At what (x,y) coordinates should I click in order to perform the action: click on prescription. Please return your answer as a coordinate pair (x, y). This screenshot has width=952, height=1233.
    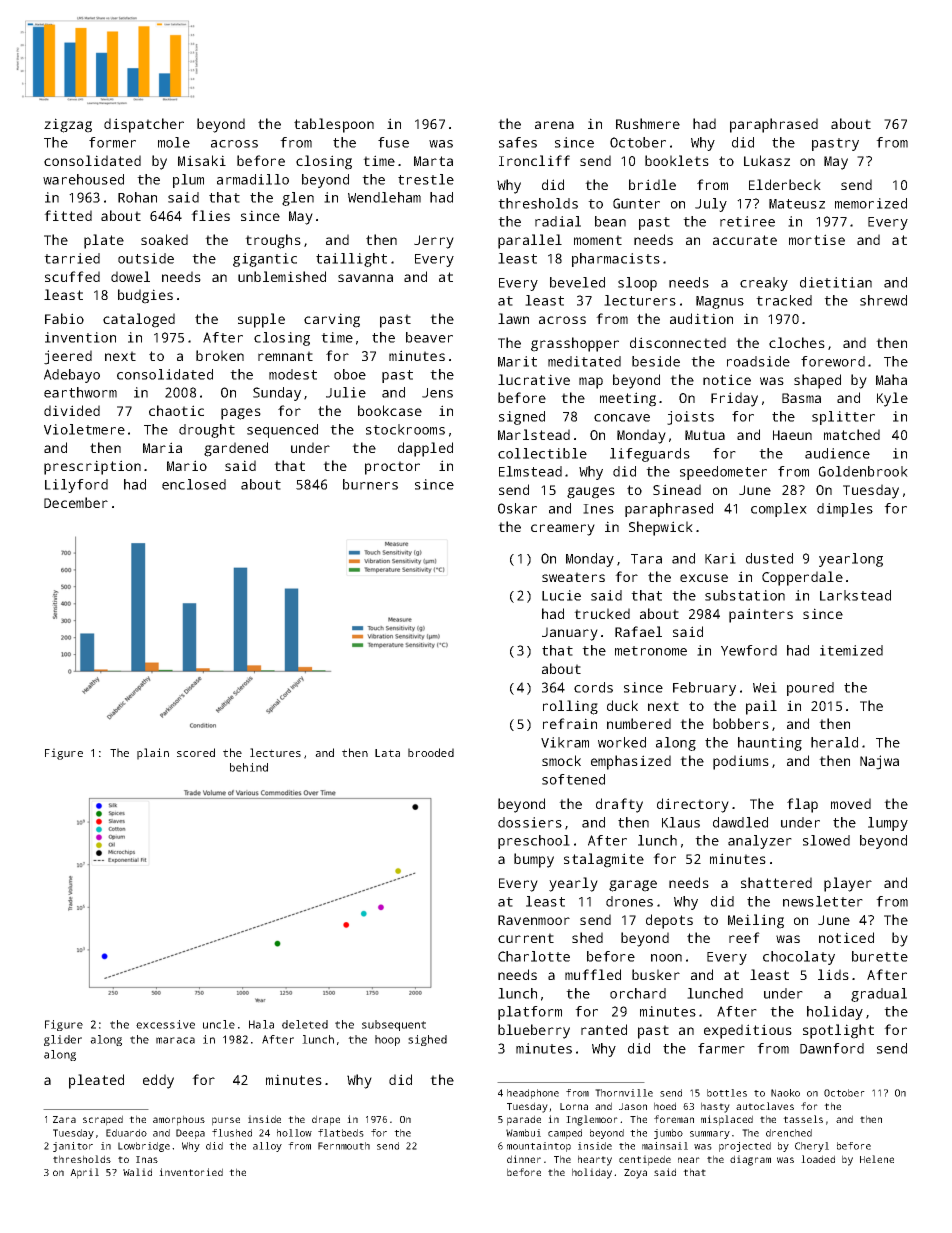
    Looking at the image, I should click on (92, 467).
